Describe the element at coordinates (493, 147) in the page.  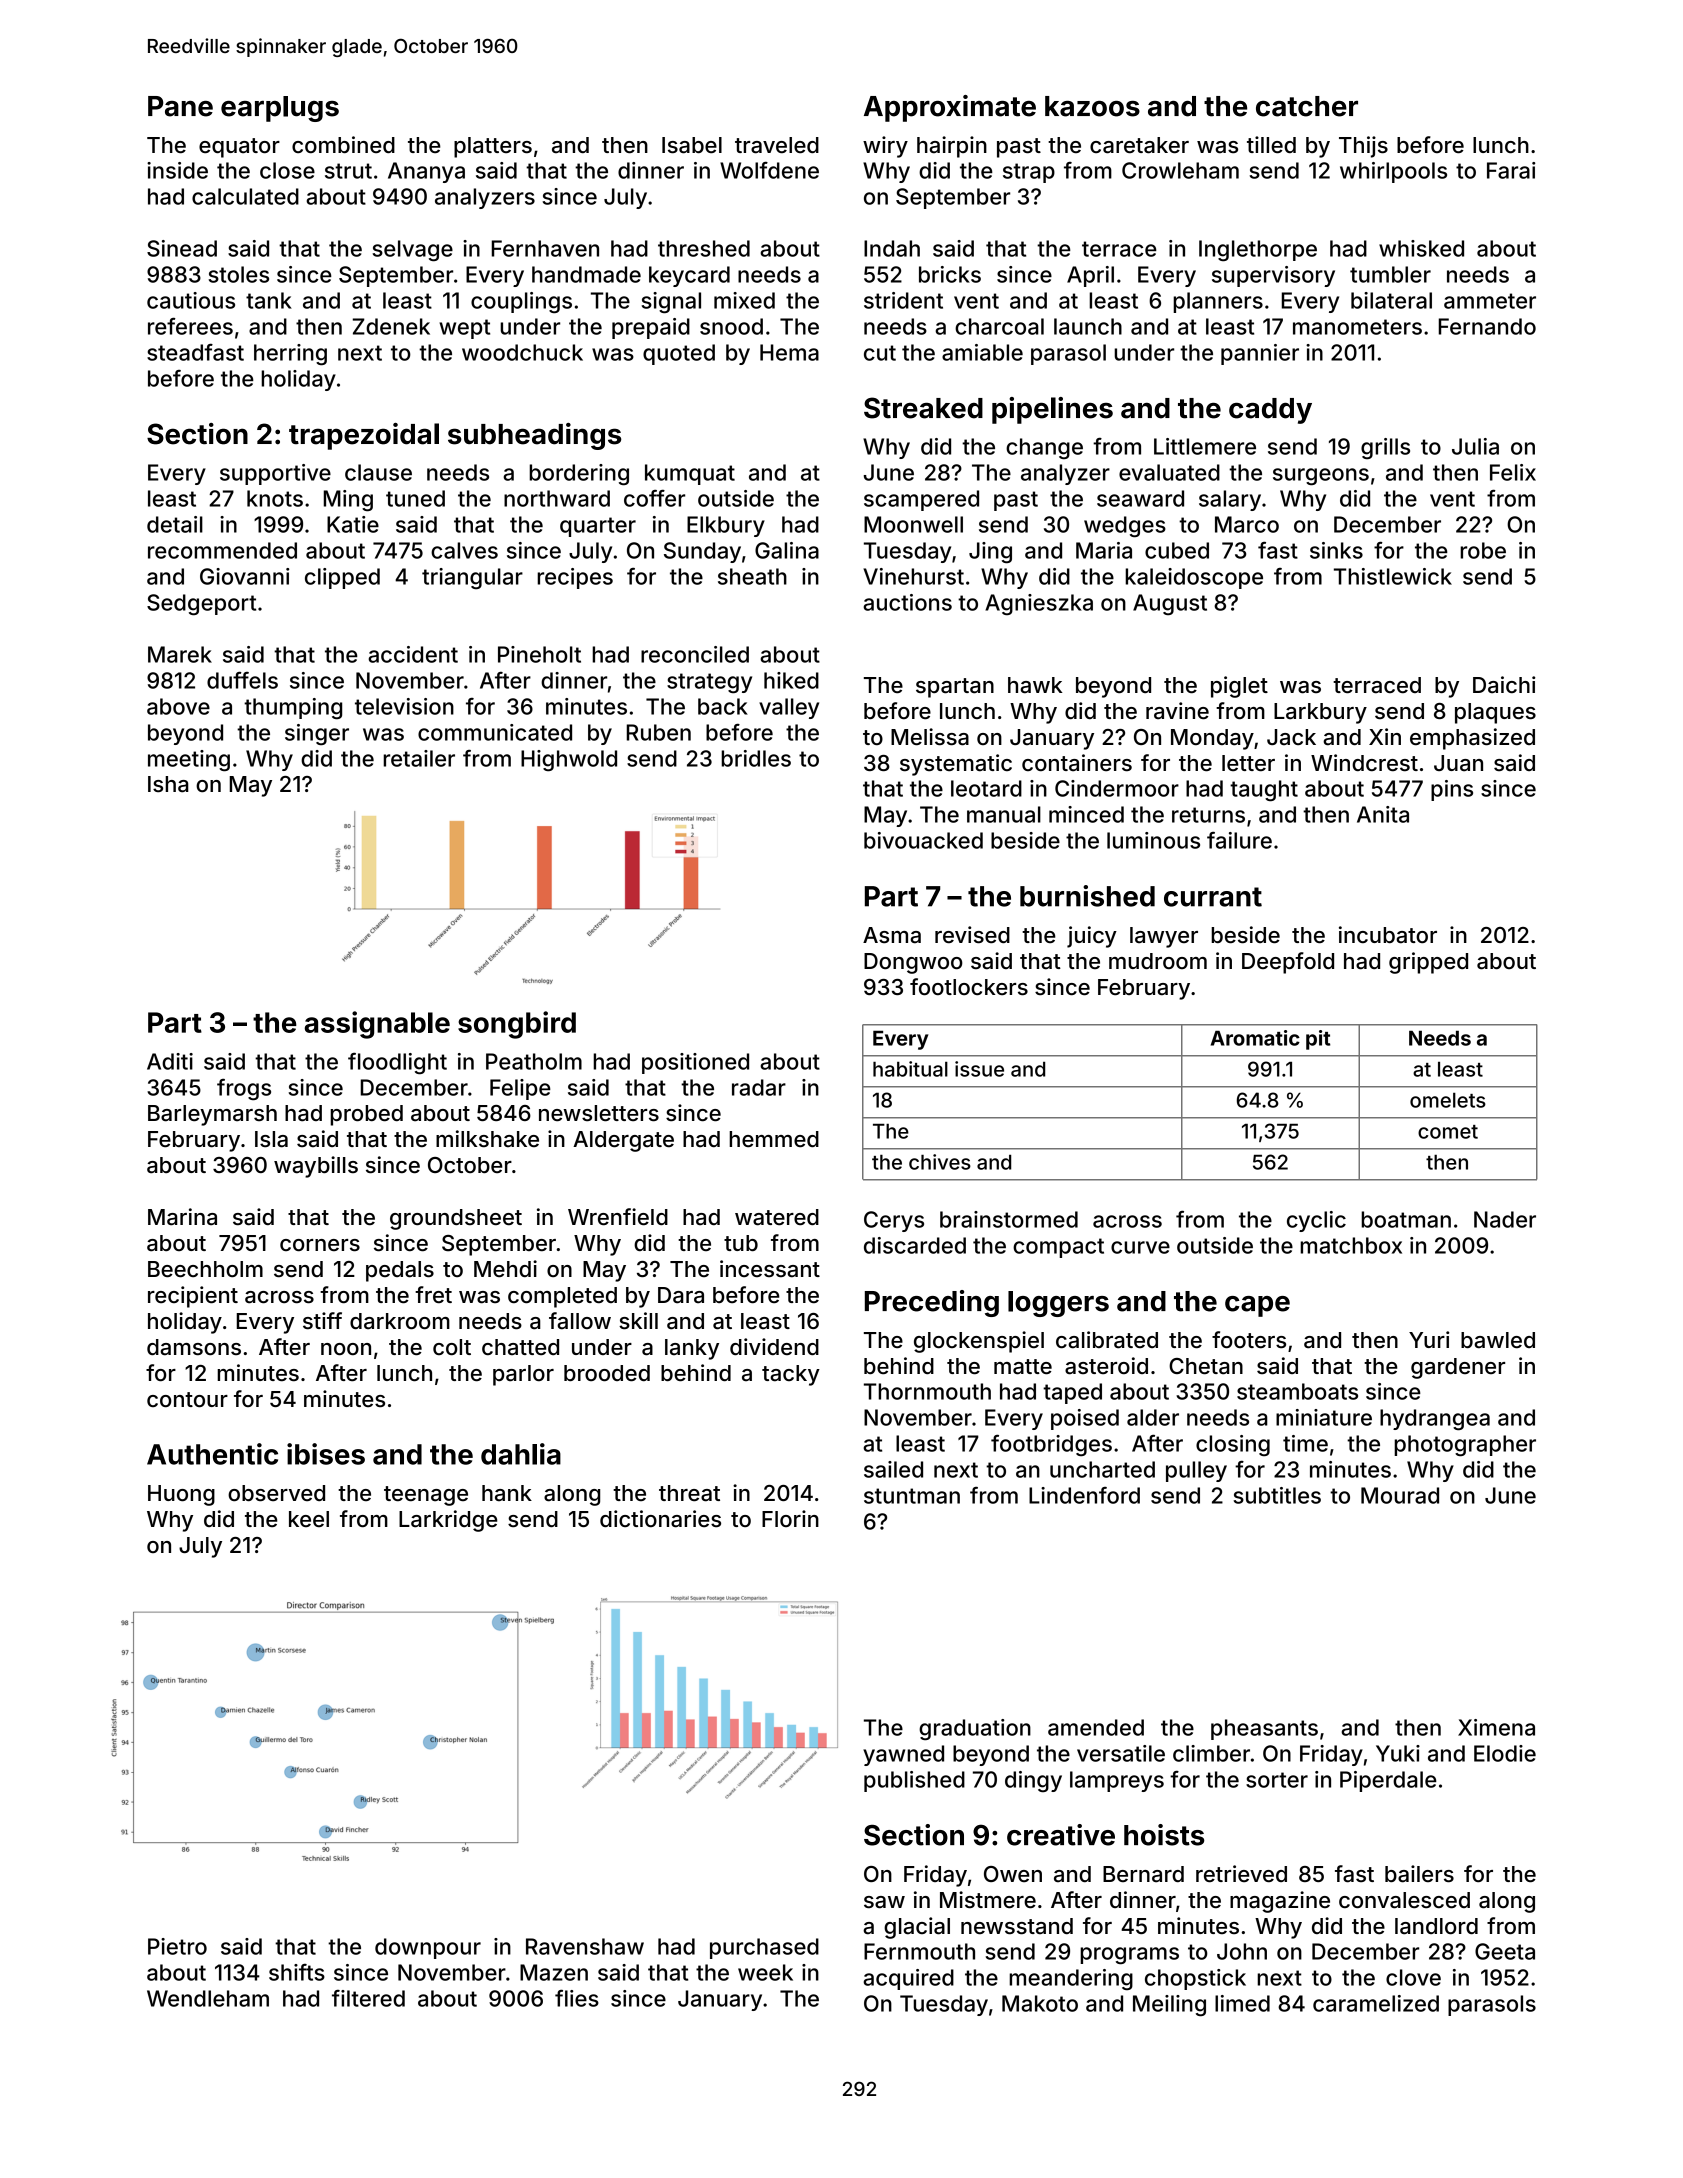
I see `platters` at that location.
